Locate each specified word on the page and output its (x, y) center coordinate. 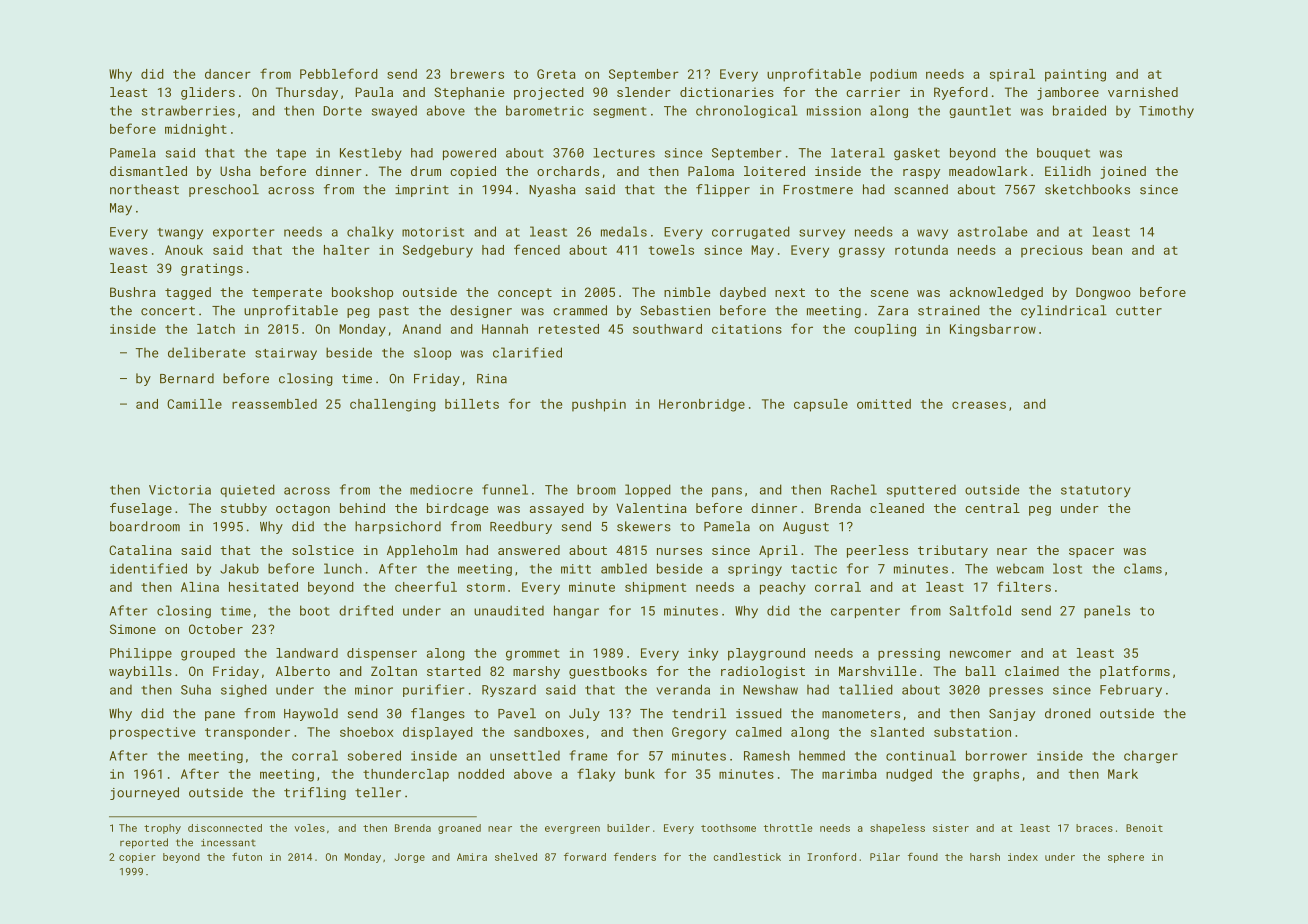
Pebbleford (339, 73)
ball (981, 671)
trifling (315, 793)
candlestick (747, 857)
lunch (343, 568)
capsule (821, 405)
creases (979, 405)
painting (1075, 75)
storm (486, 587)
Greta (556, 74)
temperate (287, 294)
